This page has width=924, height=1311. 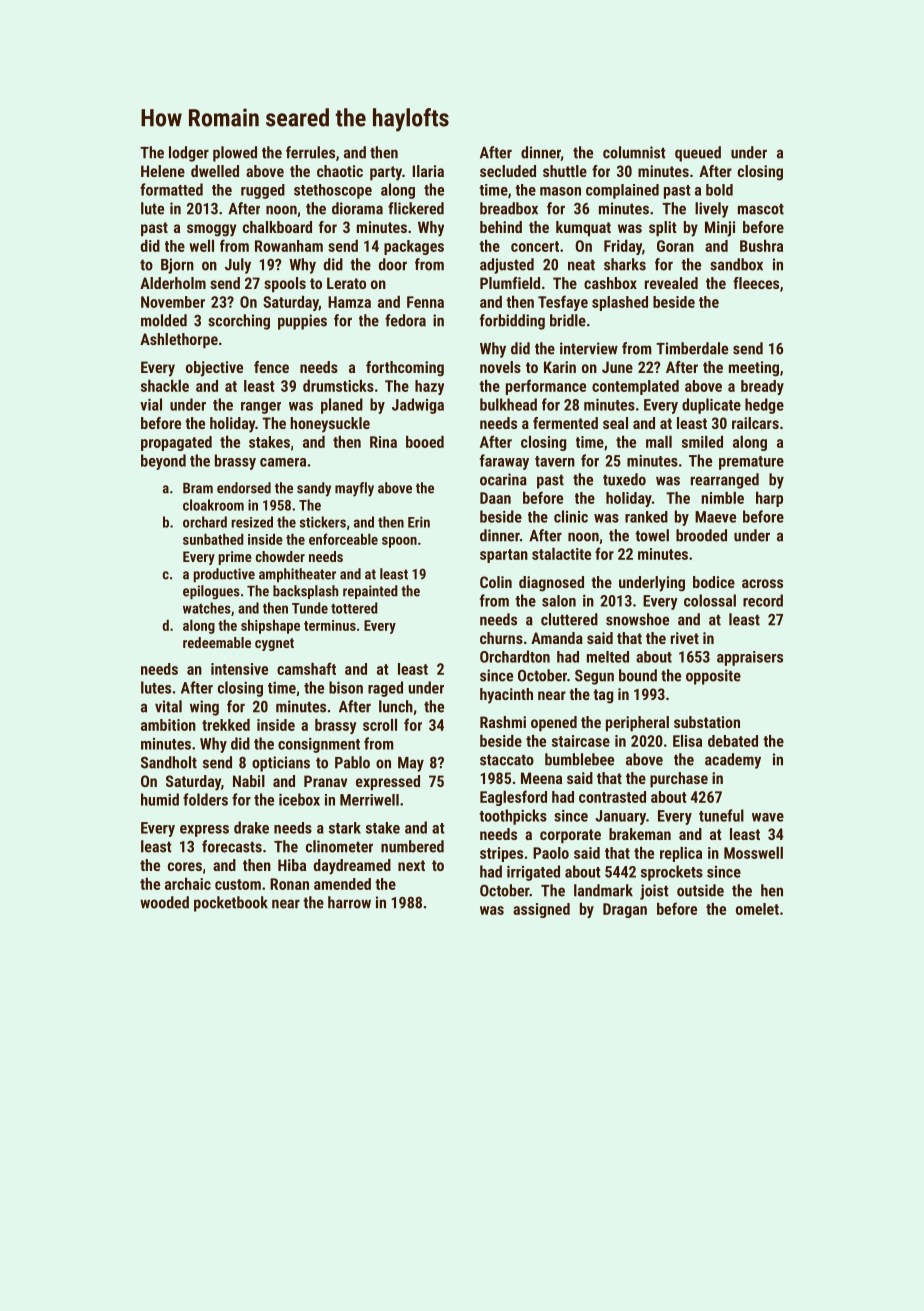 What do you see at coordinates (396, 706) in the page?
I see `lunch` at bounding box center [396, 706].
